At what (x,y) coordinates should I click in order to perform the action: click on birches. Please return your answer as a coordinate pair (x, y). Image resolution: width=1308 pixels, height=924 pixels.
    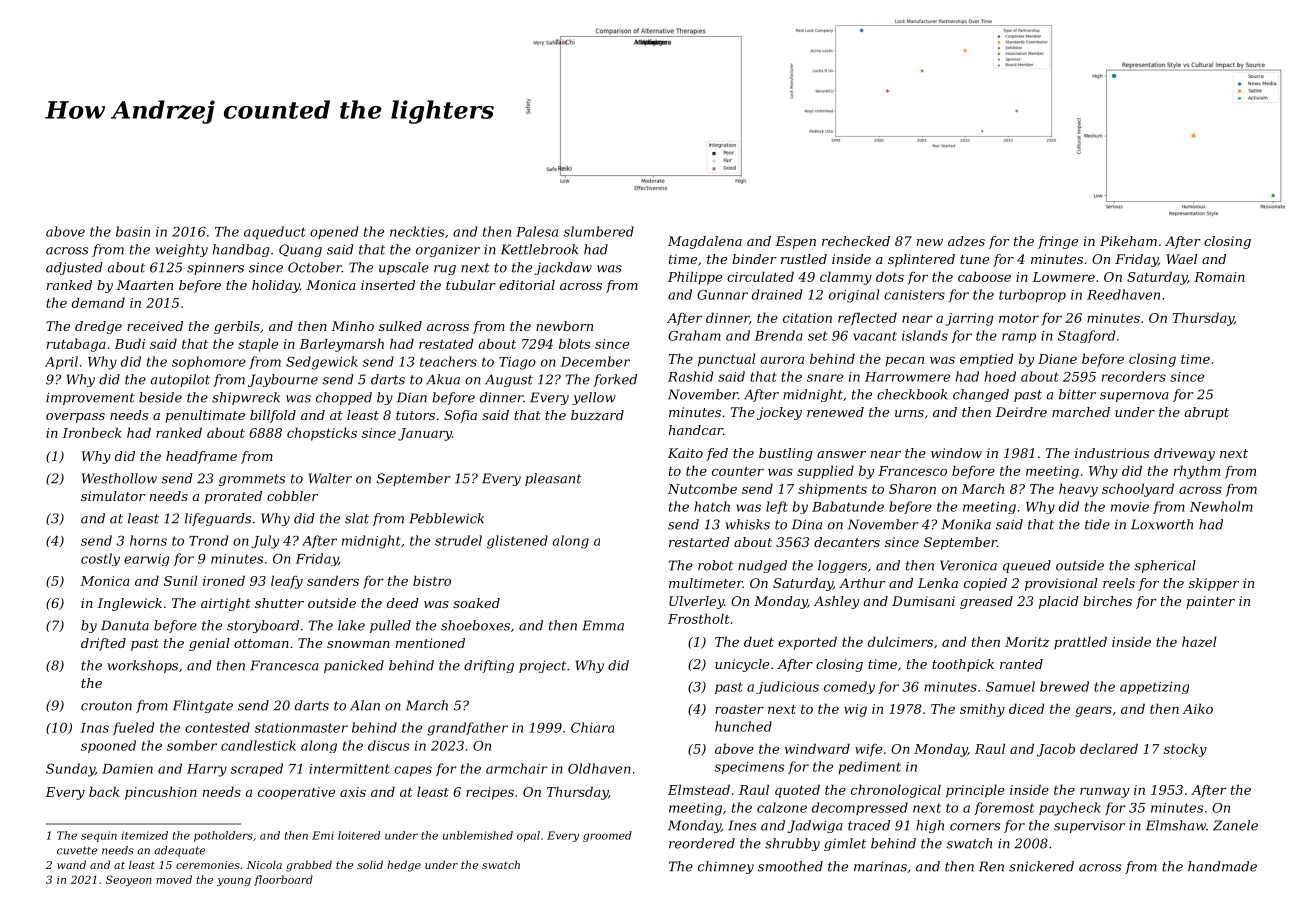
    Looking at the image, I should click on (1107, 601).
